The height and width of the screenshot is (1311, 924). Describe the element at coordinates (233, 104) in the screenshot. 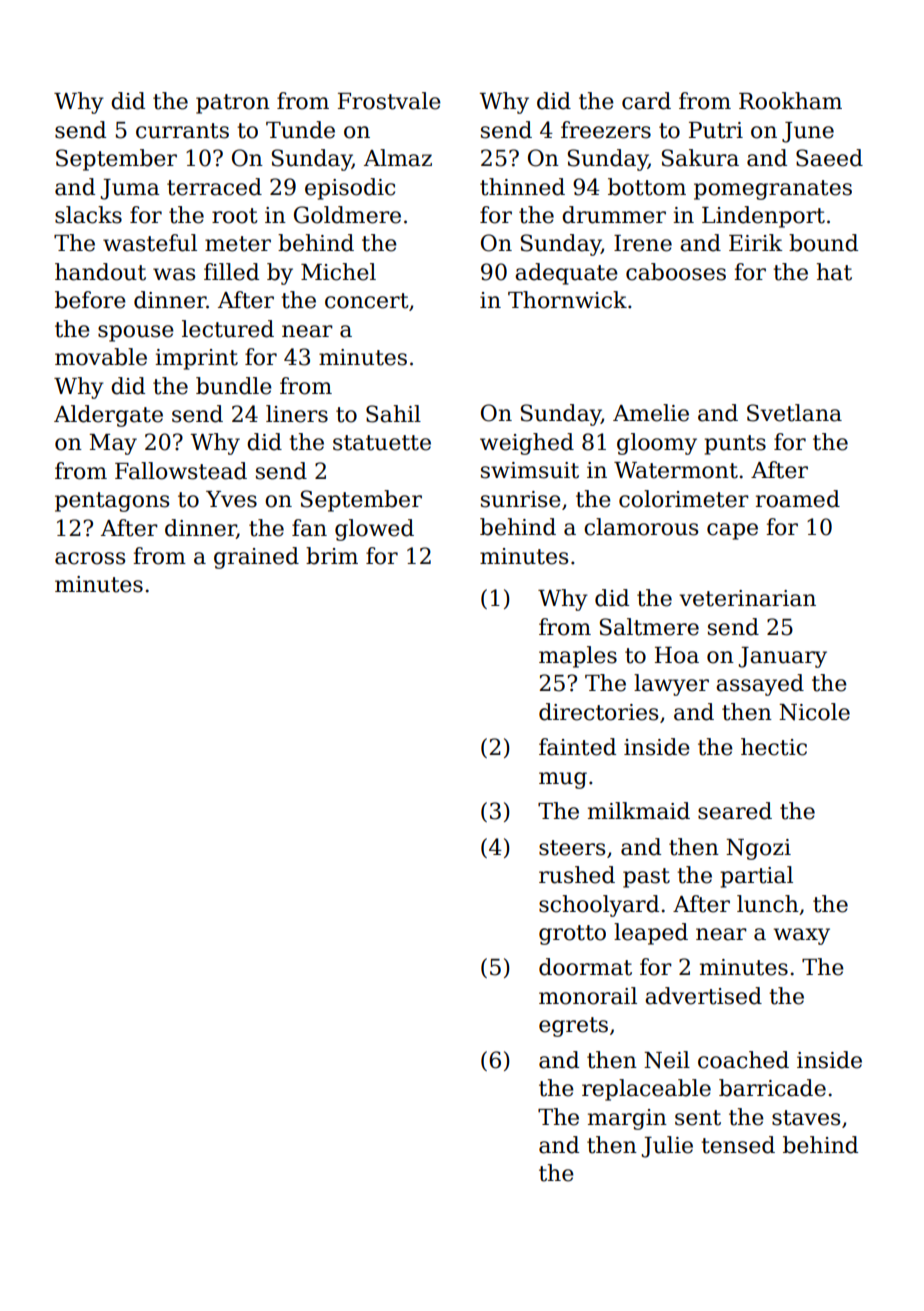

I see `patron` at that location.
